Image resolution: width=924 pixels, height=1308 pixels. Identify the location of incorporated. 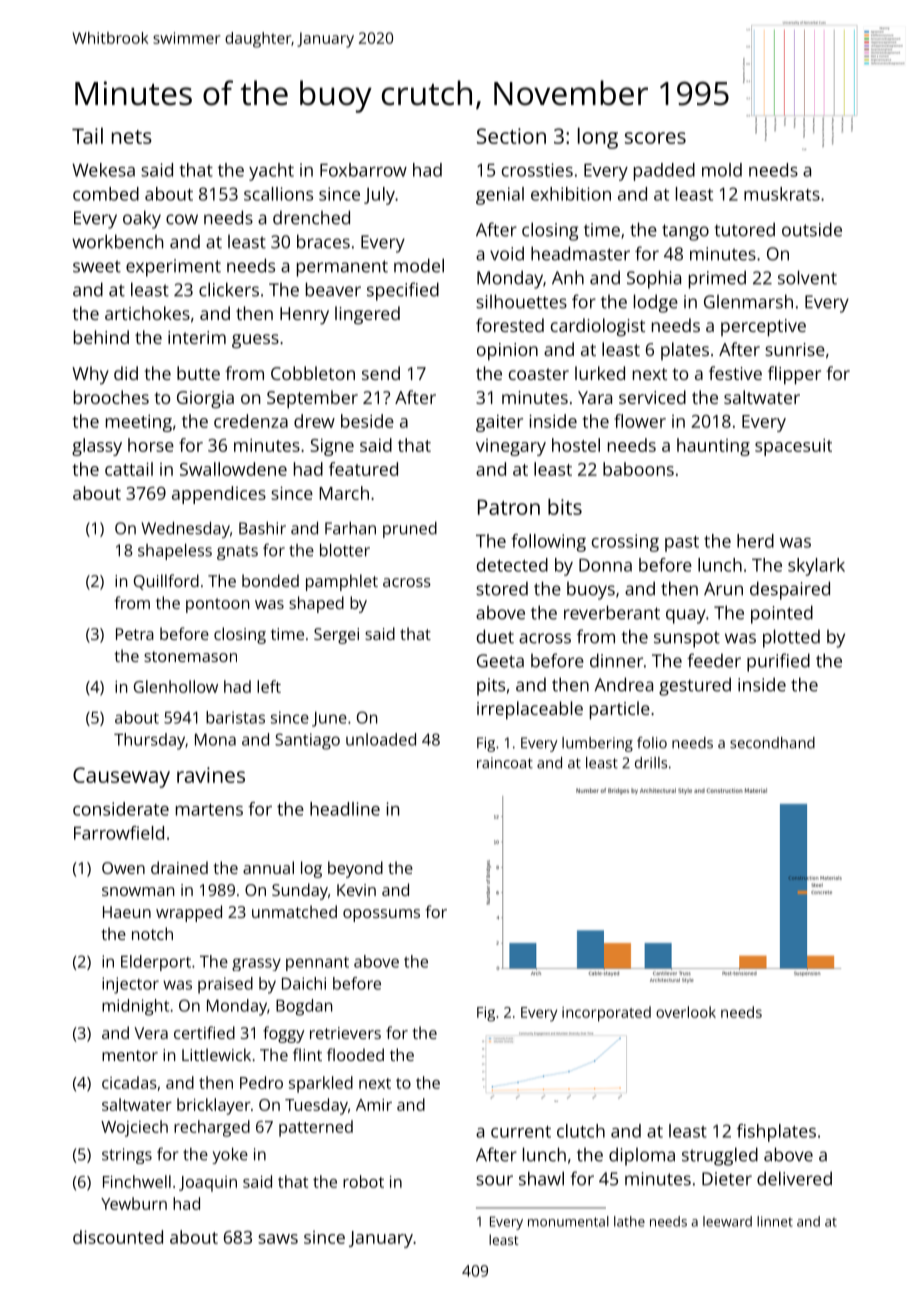
(606, 1014).
